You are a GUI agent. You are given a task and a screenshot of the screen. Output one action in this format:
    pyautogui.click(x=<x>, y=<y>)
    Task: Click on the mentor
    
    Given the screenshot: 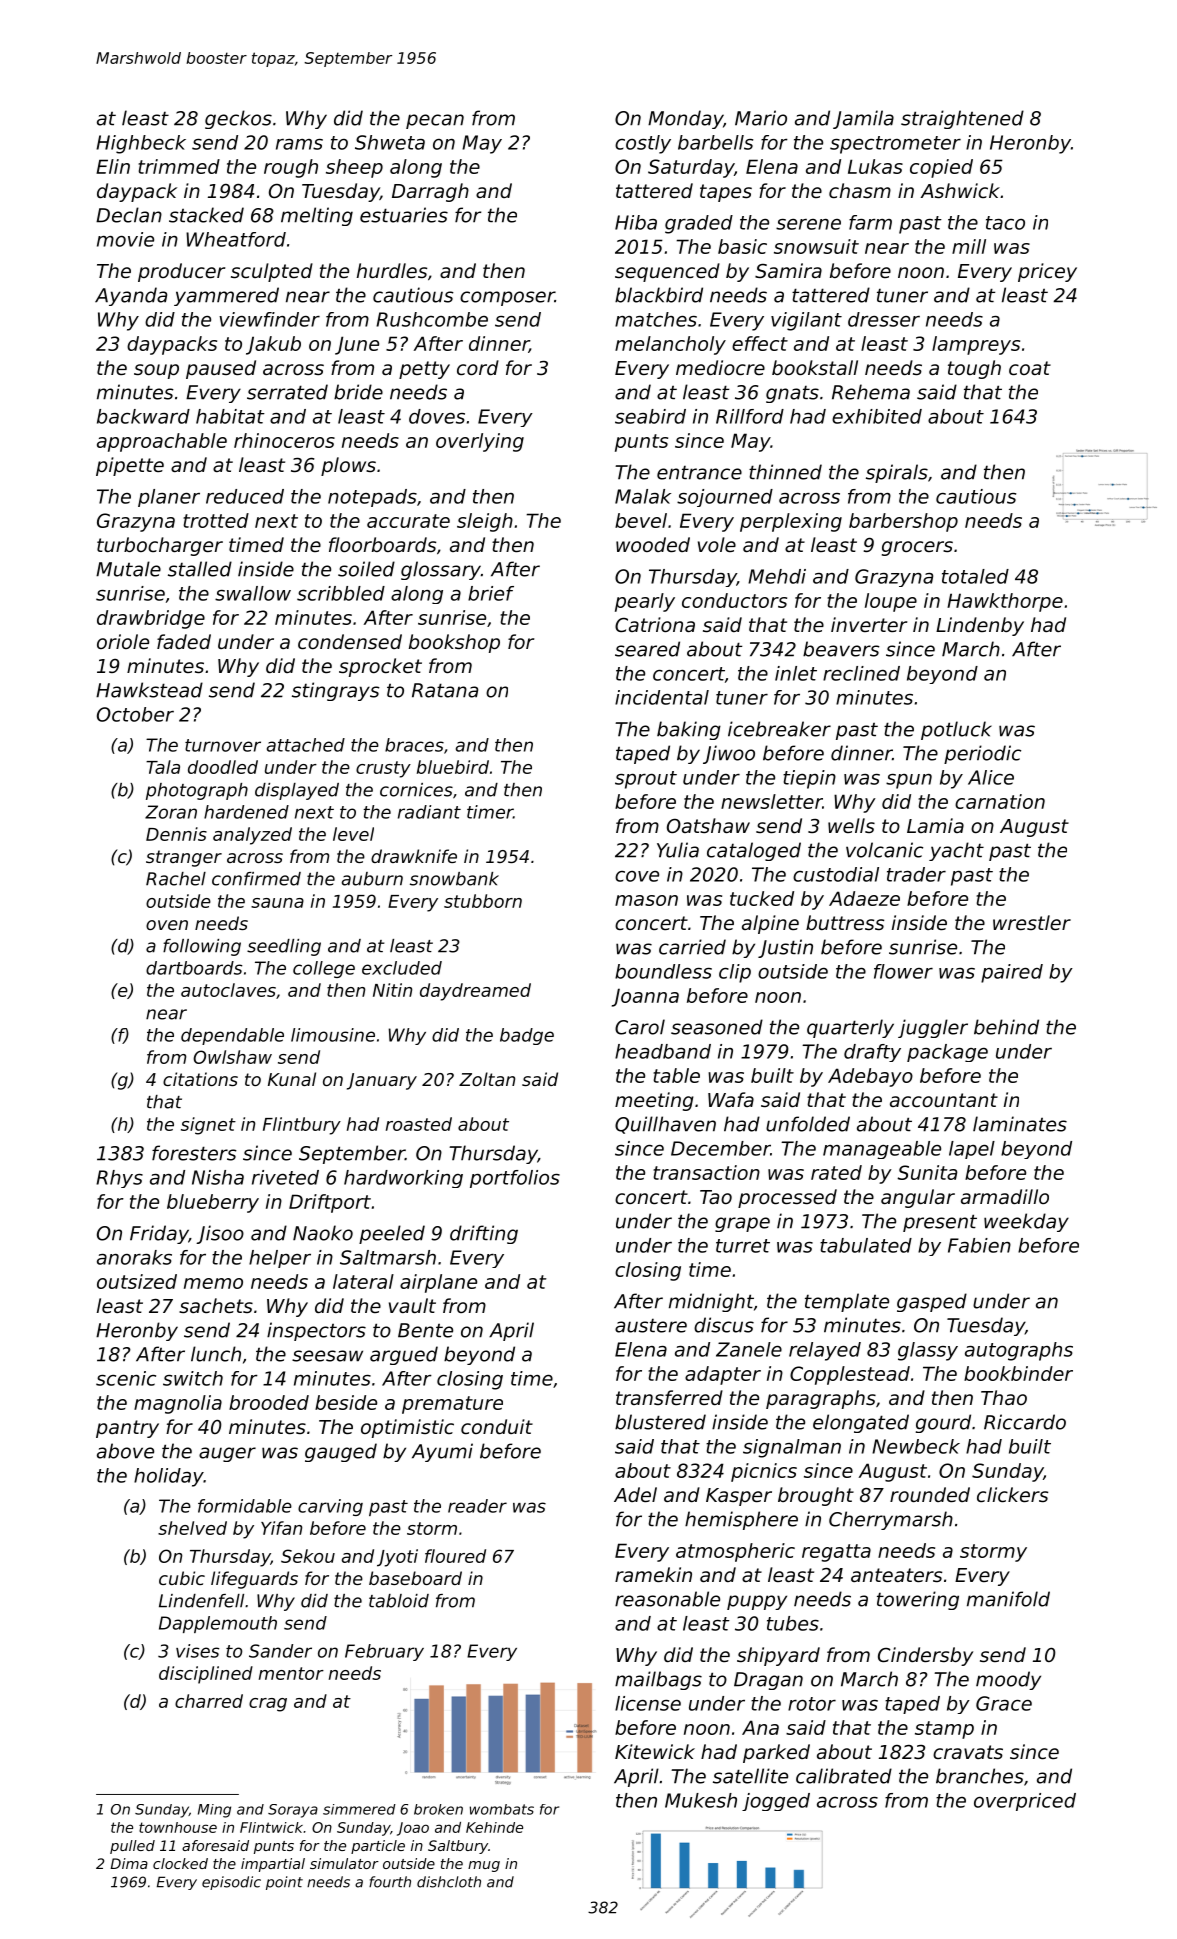 What is the action you would take?
    pyautogui.click(x=291, y=1673)
